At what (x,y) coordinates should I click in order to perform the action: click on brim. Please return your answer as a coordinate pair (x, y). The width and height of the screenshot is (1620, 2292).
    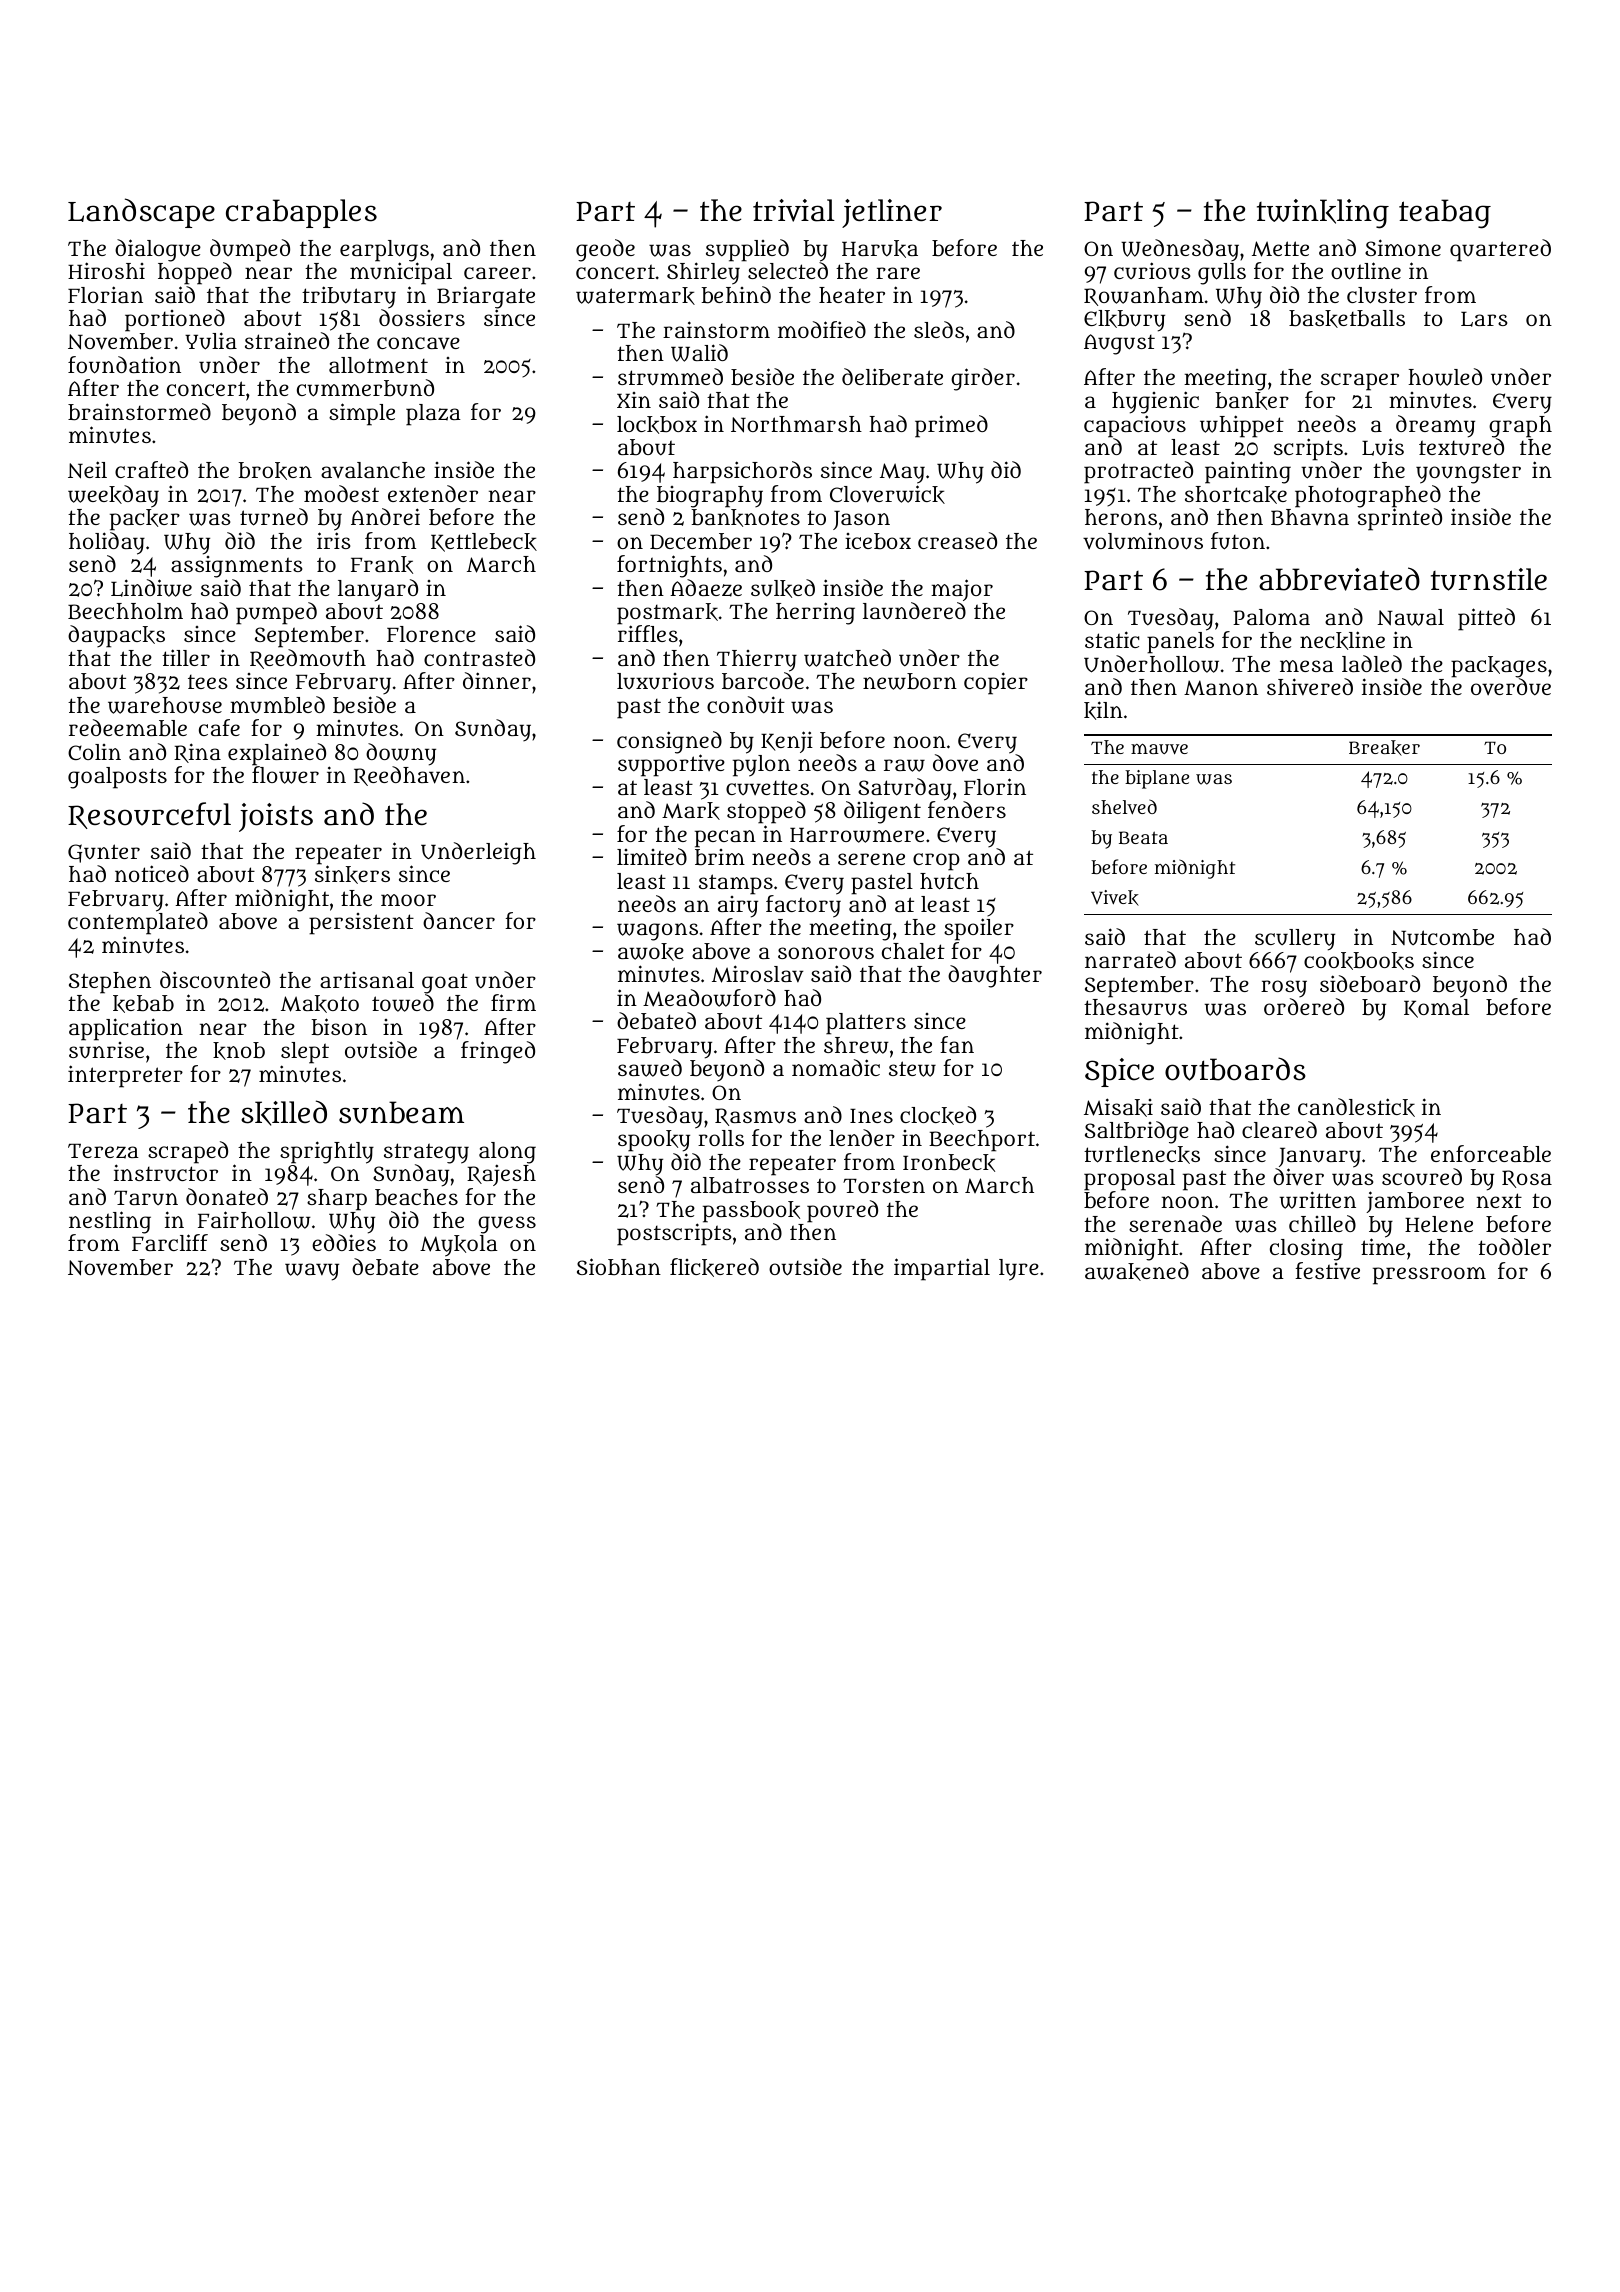
    Looking at the image, I should click on (720, 857).
